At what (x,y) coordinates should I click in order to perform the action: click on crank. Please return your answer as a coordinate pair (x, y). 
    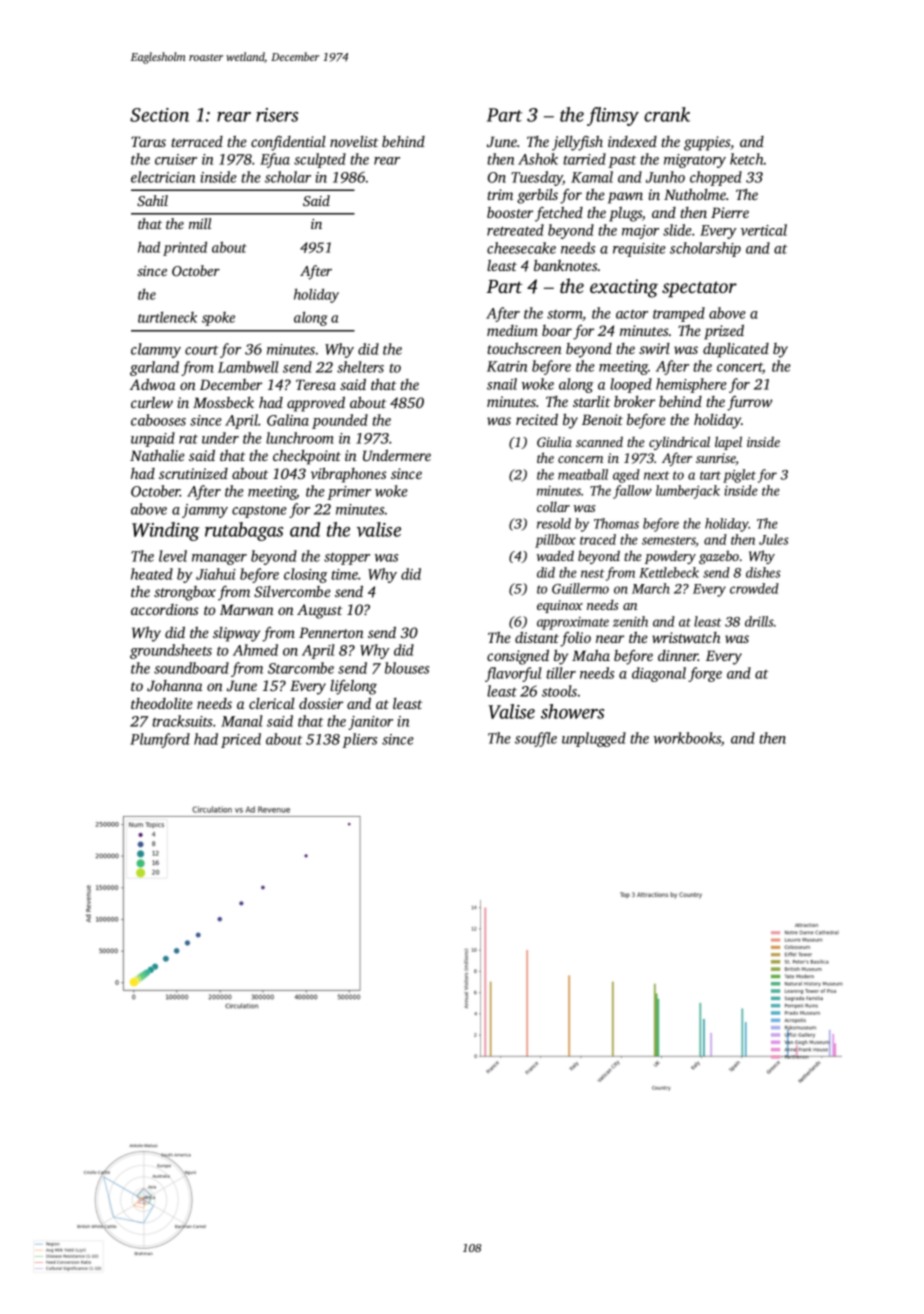
    Looking at the image, I should click on (667, 114).
